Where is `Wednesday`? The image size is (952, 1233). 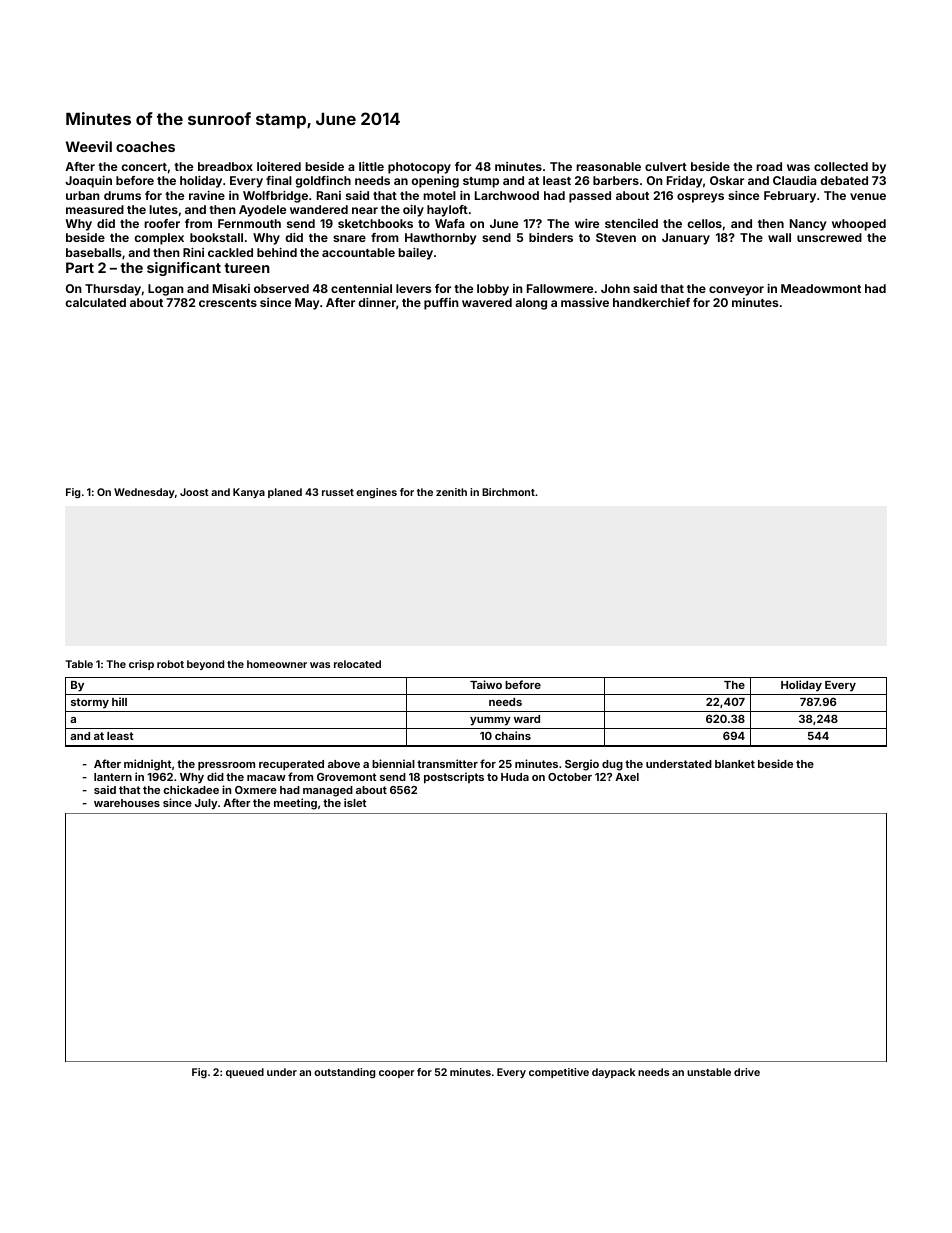 Wednesday is located at coordinates (144, 493).
